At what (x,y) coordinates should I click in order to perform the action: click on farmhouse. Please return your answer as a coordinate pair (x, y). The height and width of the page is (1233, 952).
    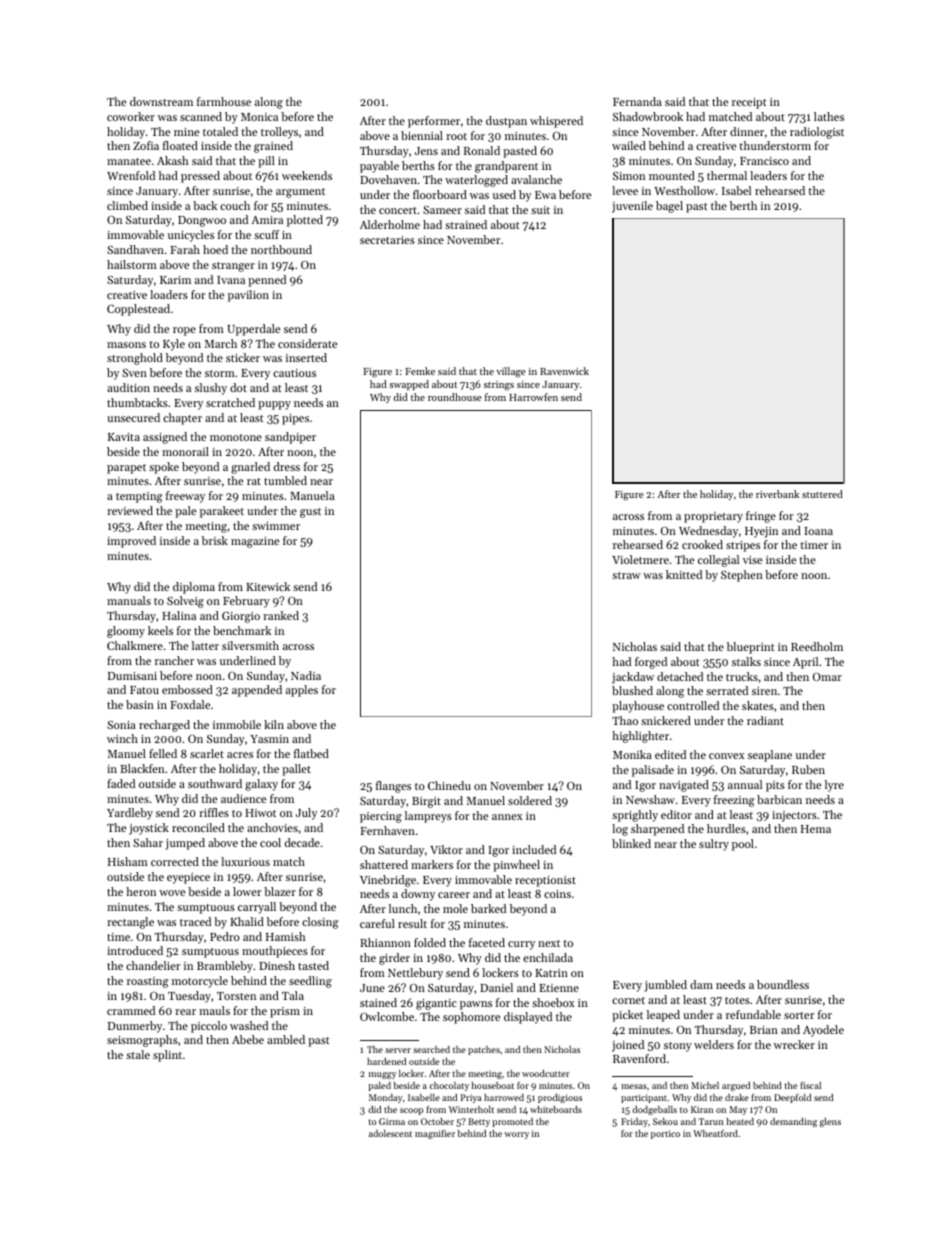
    Looking at the image, I should click on (224, 101).
